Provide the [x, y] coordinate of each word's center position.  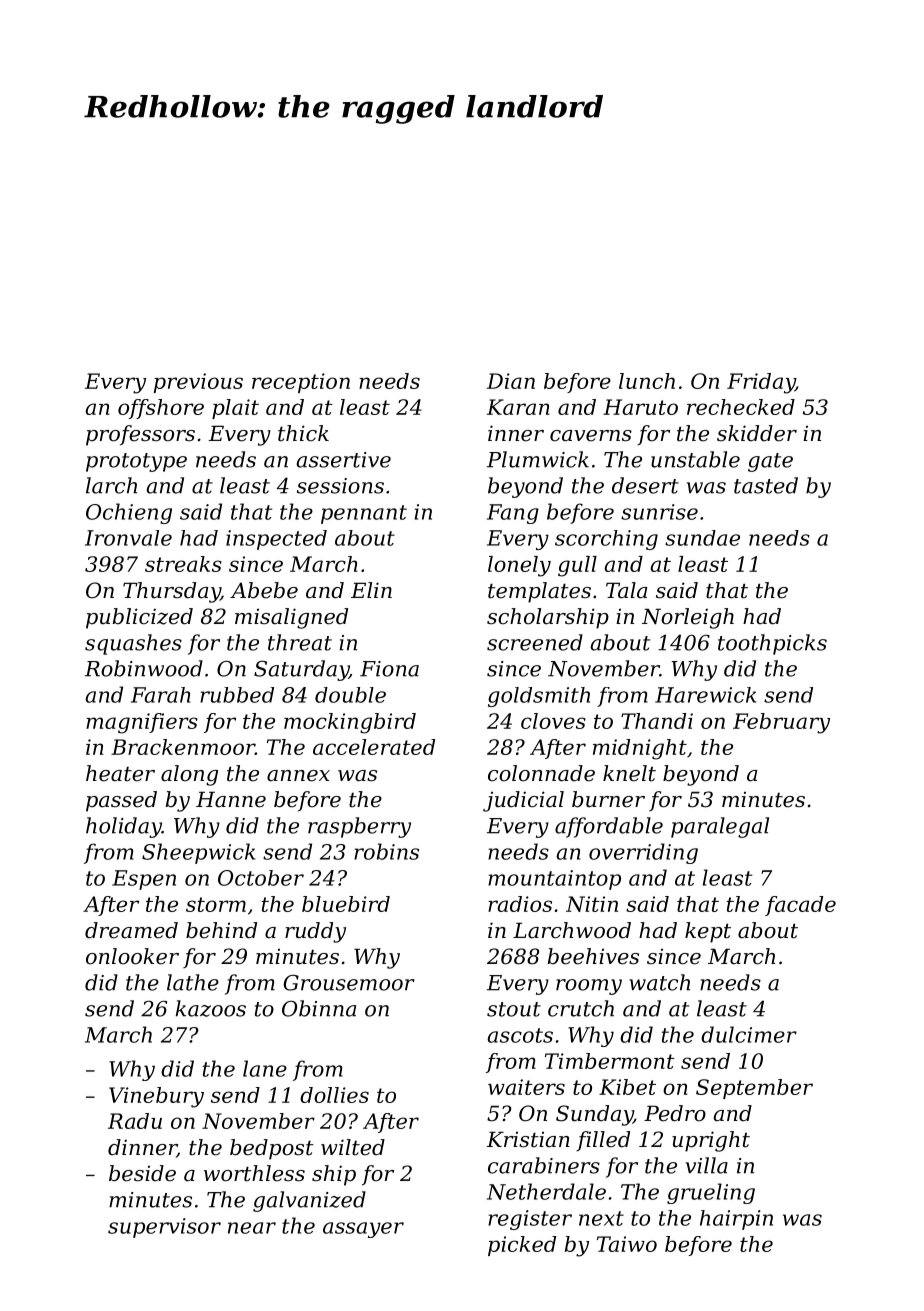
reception [301, 383]
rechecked [741, 407]
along [189, 775]
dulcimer [749, 1034]
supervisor [164, 1228]
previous [198, 383]
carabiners [544, 1165]
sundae [702, 538]
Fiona [389, 669]
